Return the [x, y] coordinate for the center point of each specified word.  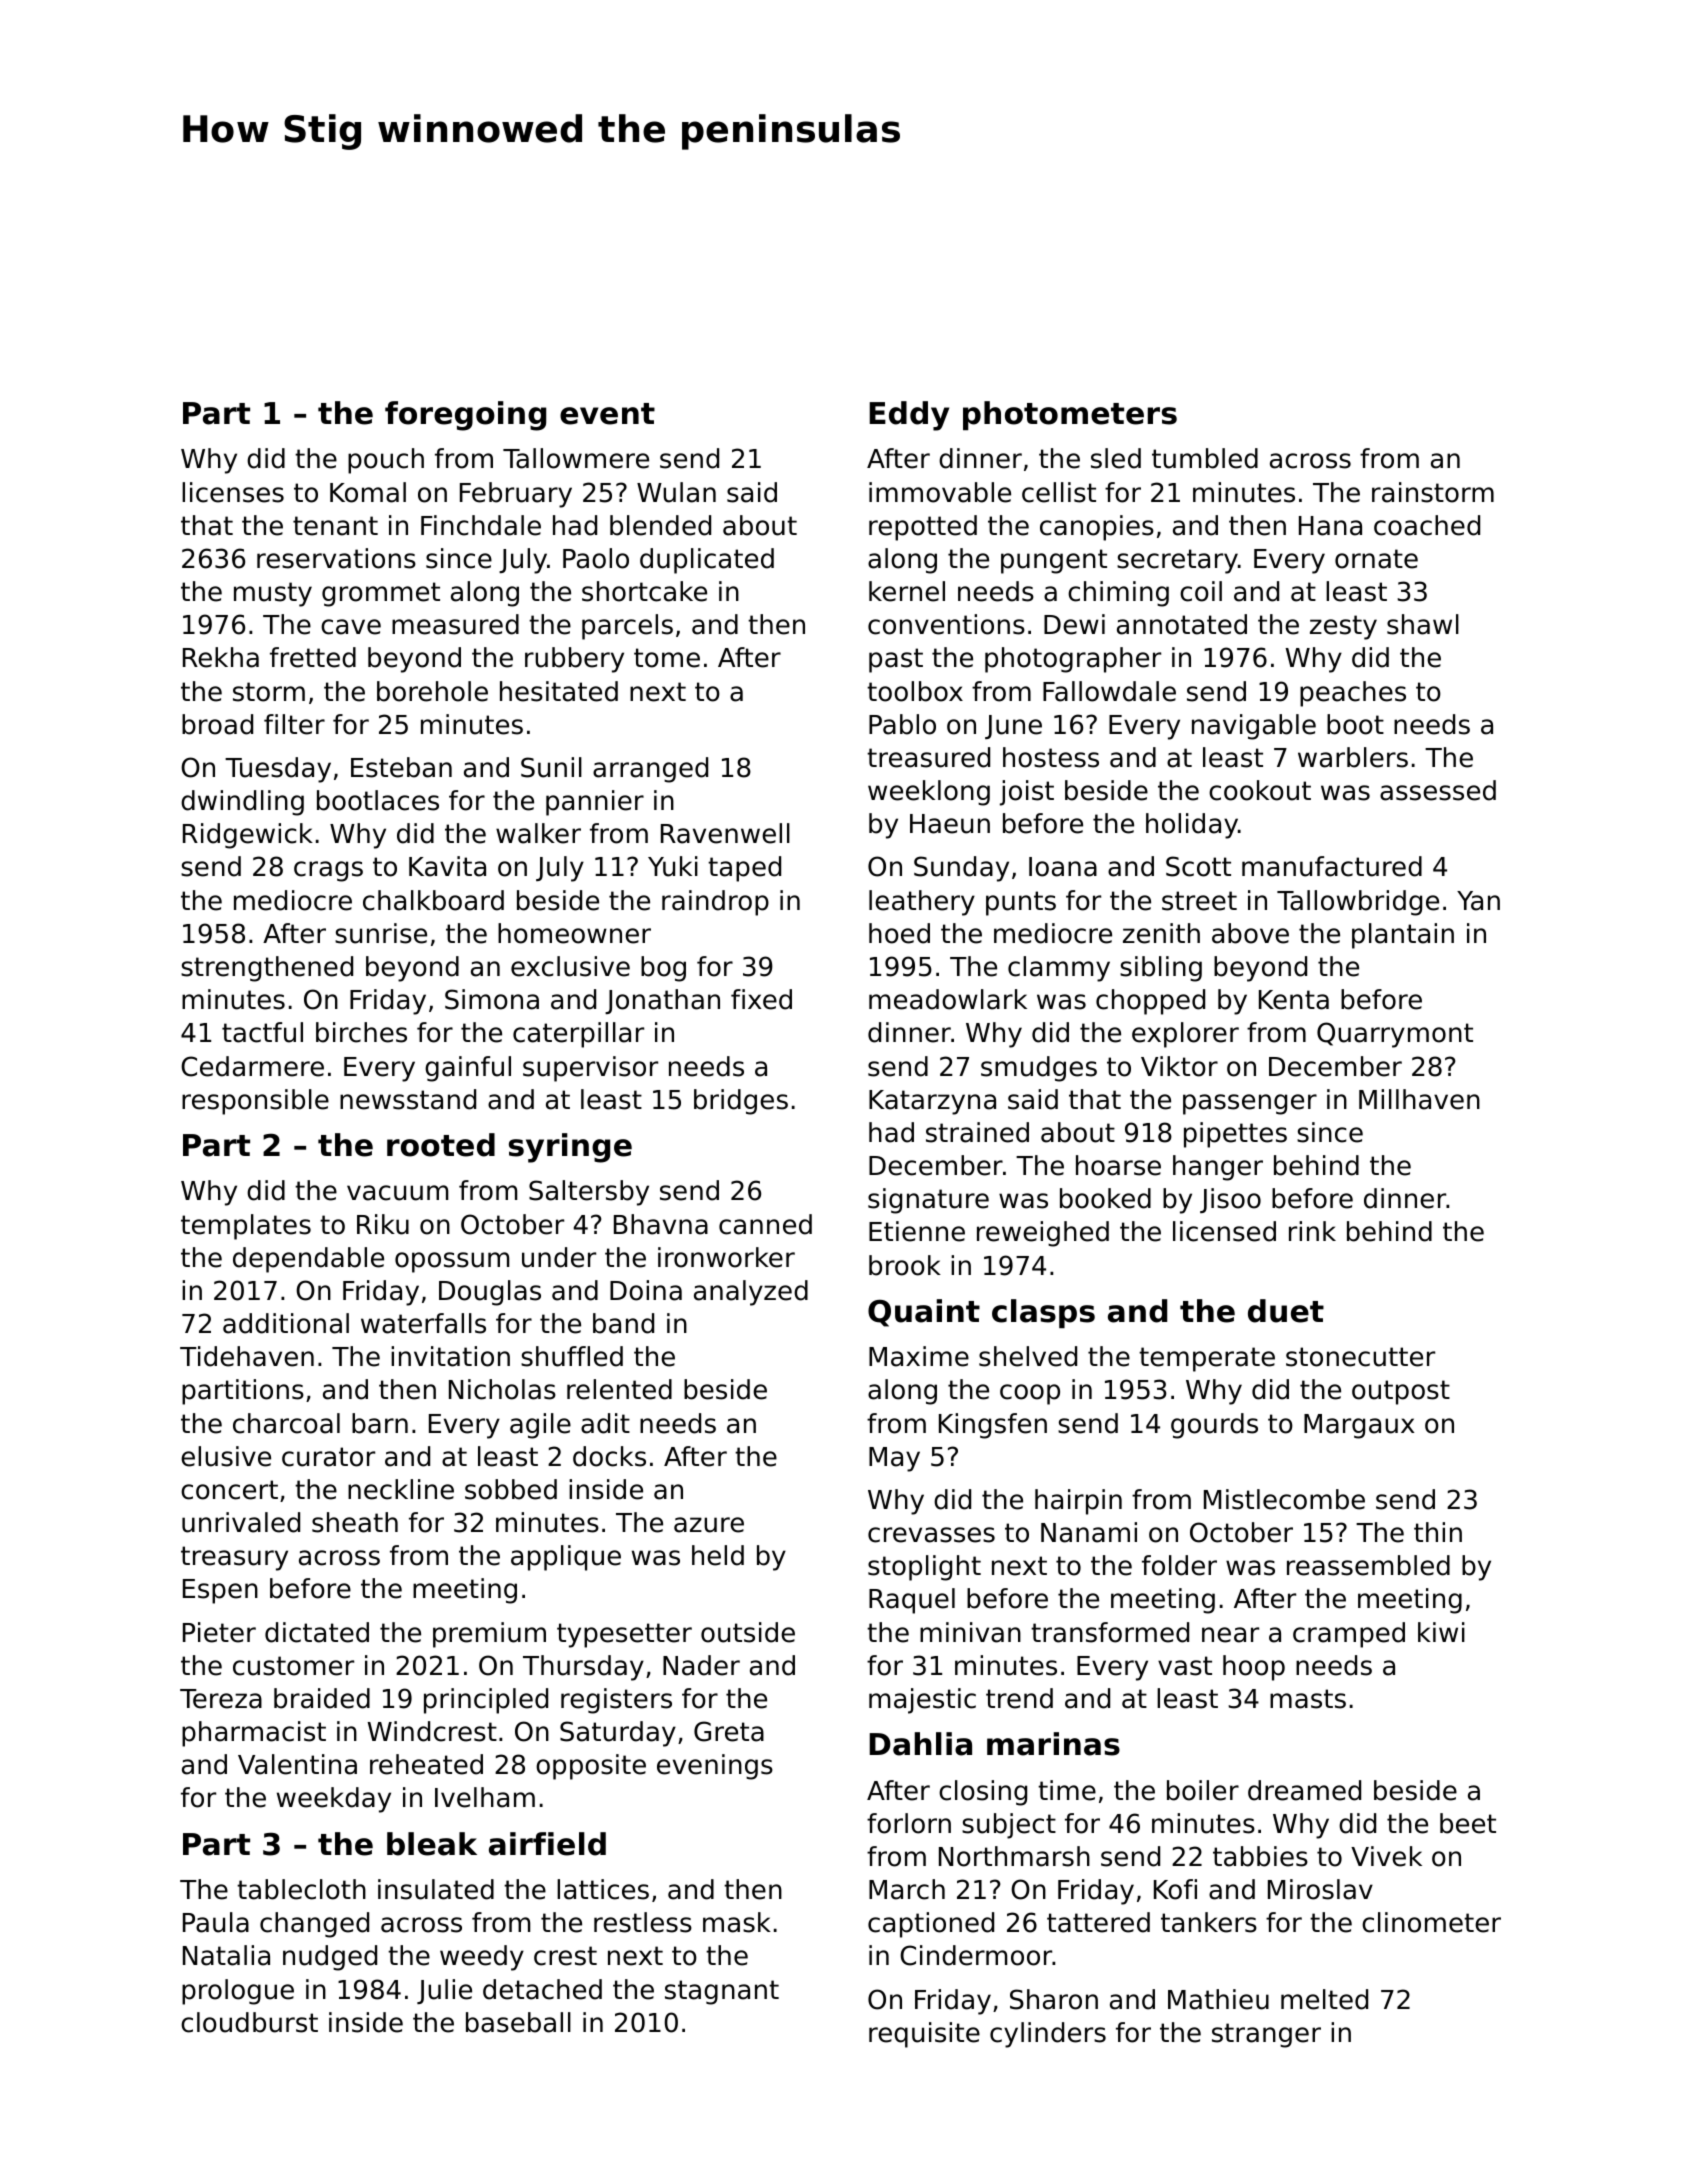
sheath [355, 1522]
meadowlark [948, 999]
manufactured [1332, 866]
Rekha [221, 657]
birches [361, 1032]
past [896, 660]
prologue [238, 1992]
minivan [970, 1632]
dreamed [1304, 1790]
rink [1312, 1231]
